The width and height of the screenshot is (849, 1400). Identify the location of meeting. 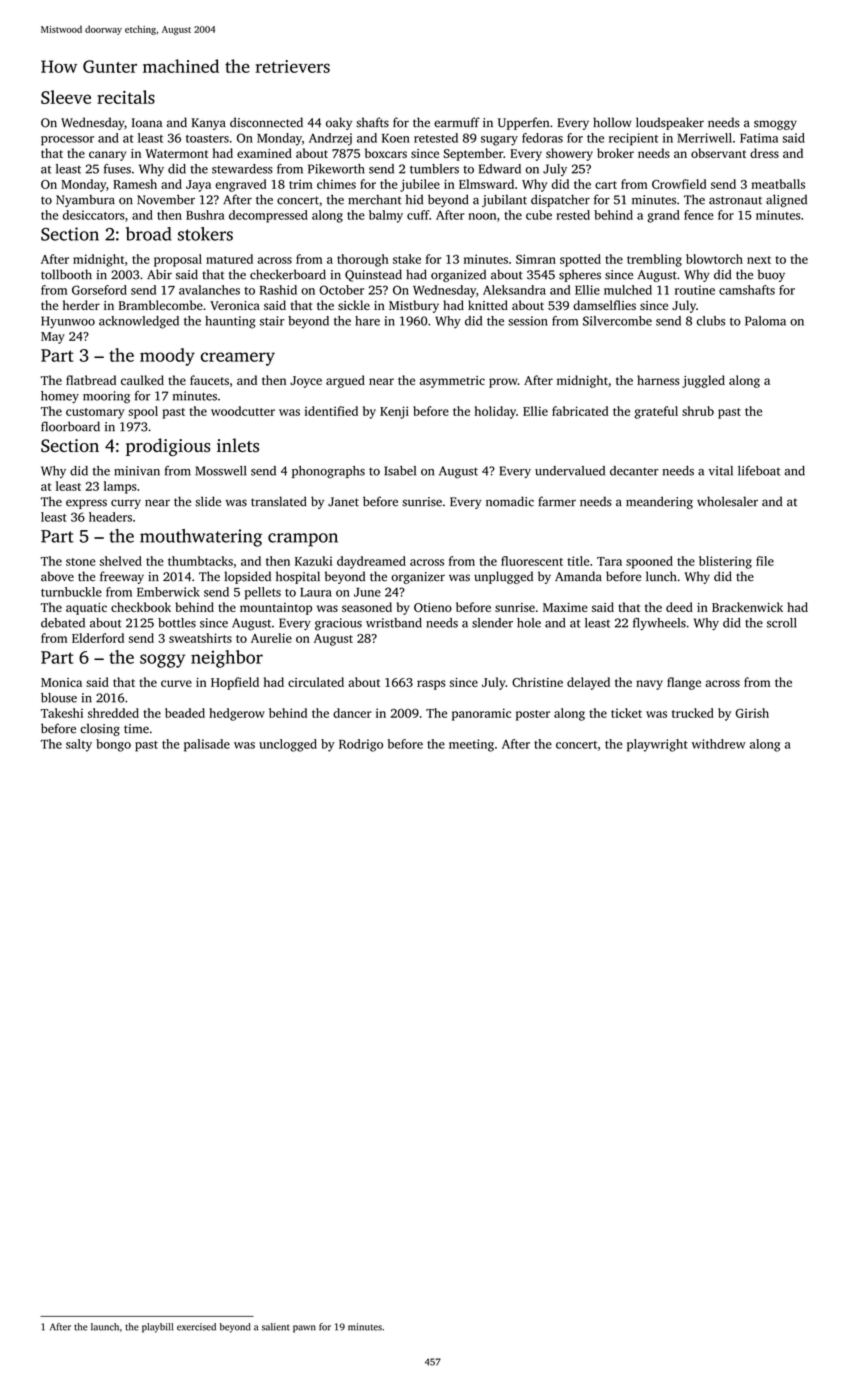
(471, 745).
